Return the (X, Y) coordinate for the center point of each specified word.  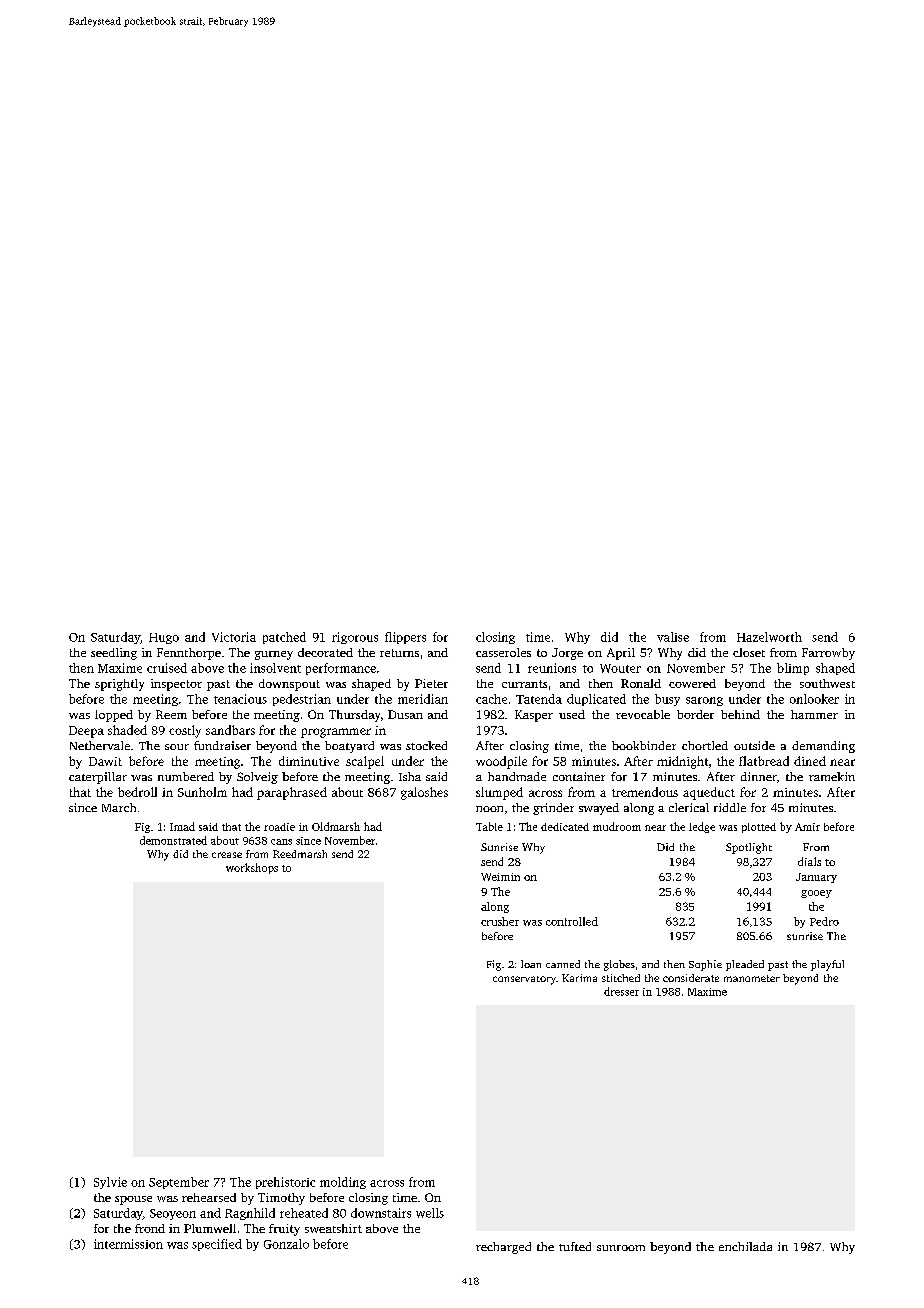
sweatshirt (333, 1228)
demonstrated (173, 840)
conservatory (524, 980)
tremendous (645, 792)
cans (281, 842)
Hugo (164, 638)
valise (673, 637)
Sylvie (110, 1183)
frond (150, 1228)
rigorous (355, 638)
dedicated (565, 827)
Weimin (500, 877)
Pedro (824, 921)
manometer (752, 978)
